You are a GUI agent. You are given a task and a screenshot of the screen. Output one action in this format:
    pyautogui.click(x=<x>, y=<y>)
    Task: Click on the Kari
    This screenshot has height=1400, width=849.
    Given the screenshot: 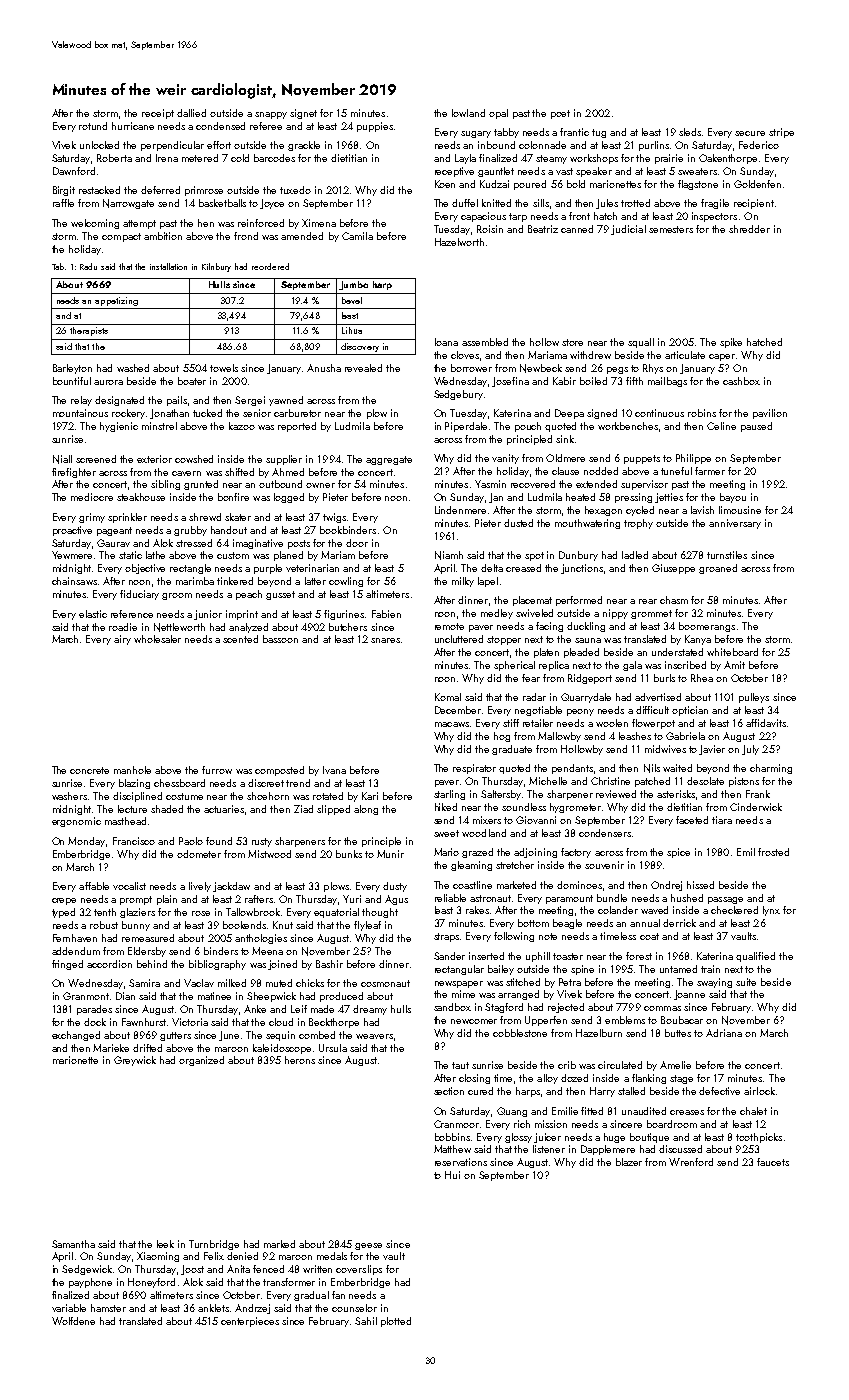 What is the action you would take?
    pyautogui.click(x=370, y=796)
